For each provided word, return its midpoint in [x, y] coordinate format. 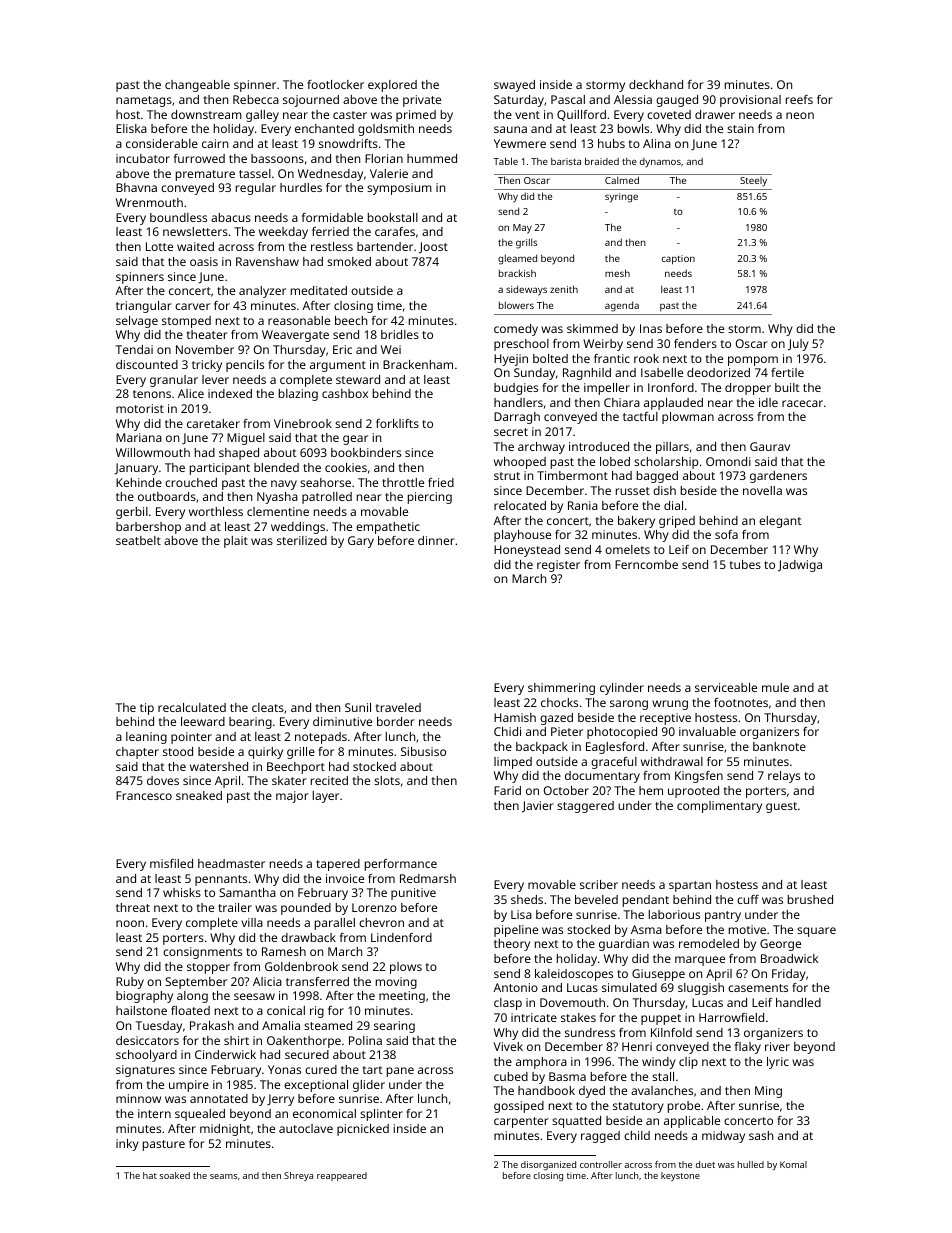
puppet [661, 1019]
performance [401, 865]
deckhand [656, 84]
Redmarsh [428, 878]
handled [798, 1002]
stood [178, 751]
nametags [144, 101]
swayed [514, 86]
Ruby [130, 983]
